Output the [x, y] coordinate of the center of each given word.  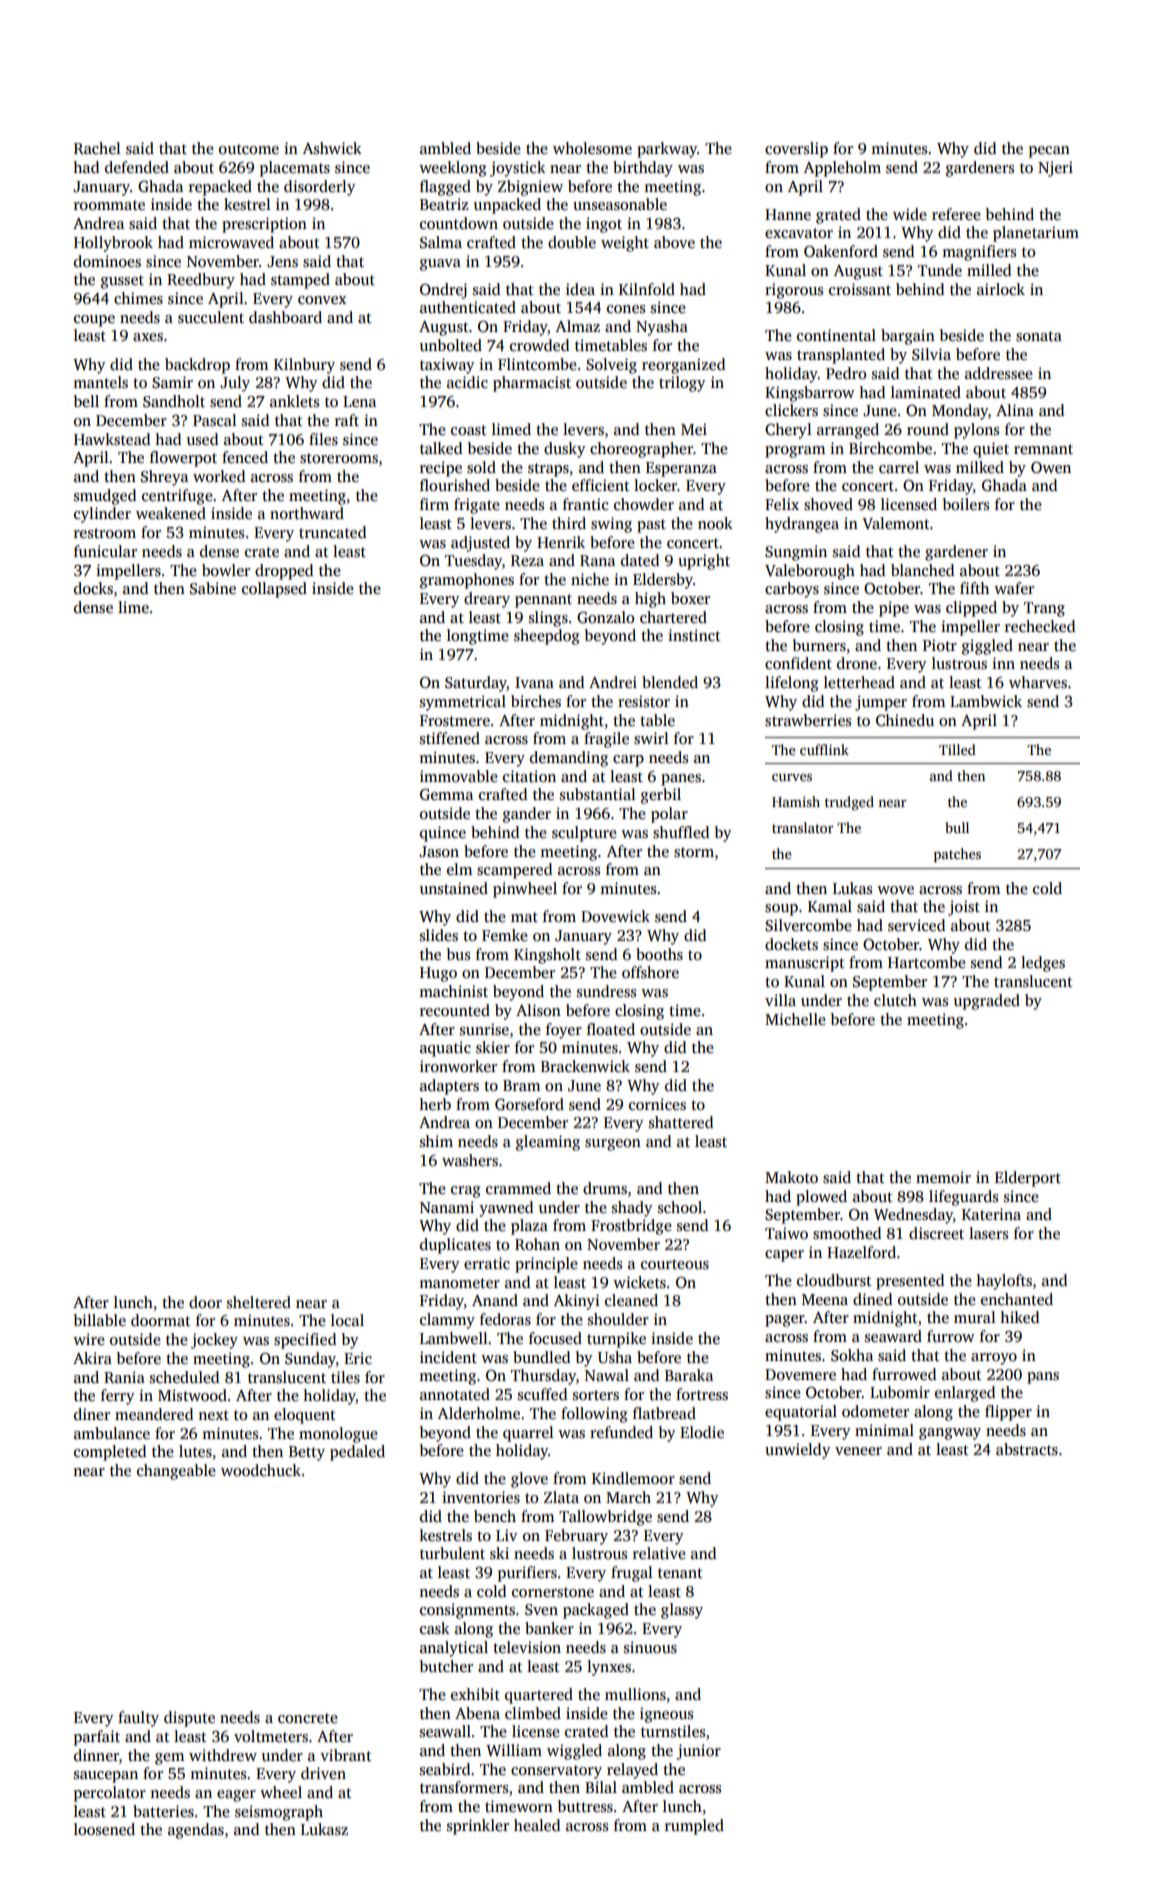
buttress [585, 1806]
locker [655, 485]
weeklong [453, 169]
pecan [1049, 152]
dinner [96, 1755]
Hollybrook [113, 244]
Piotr [940, 645]
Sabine [213, 588]
